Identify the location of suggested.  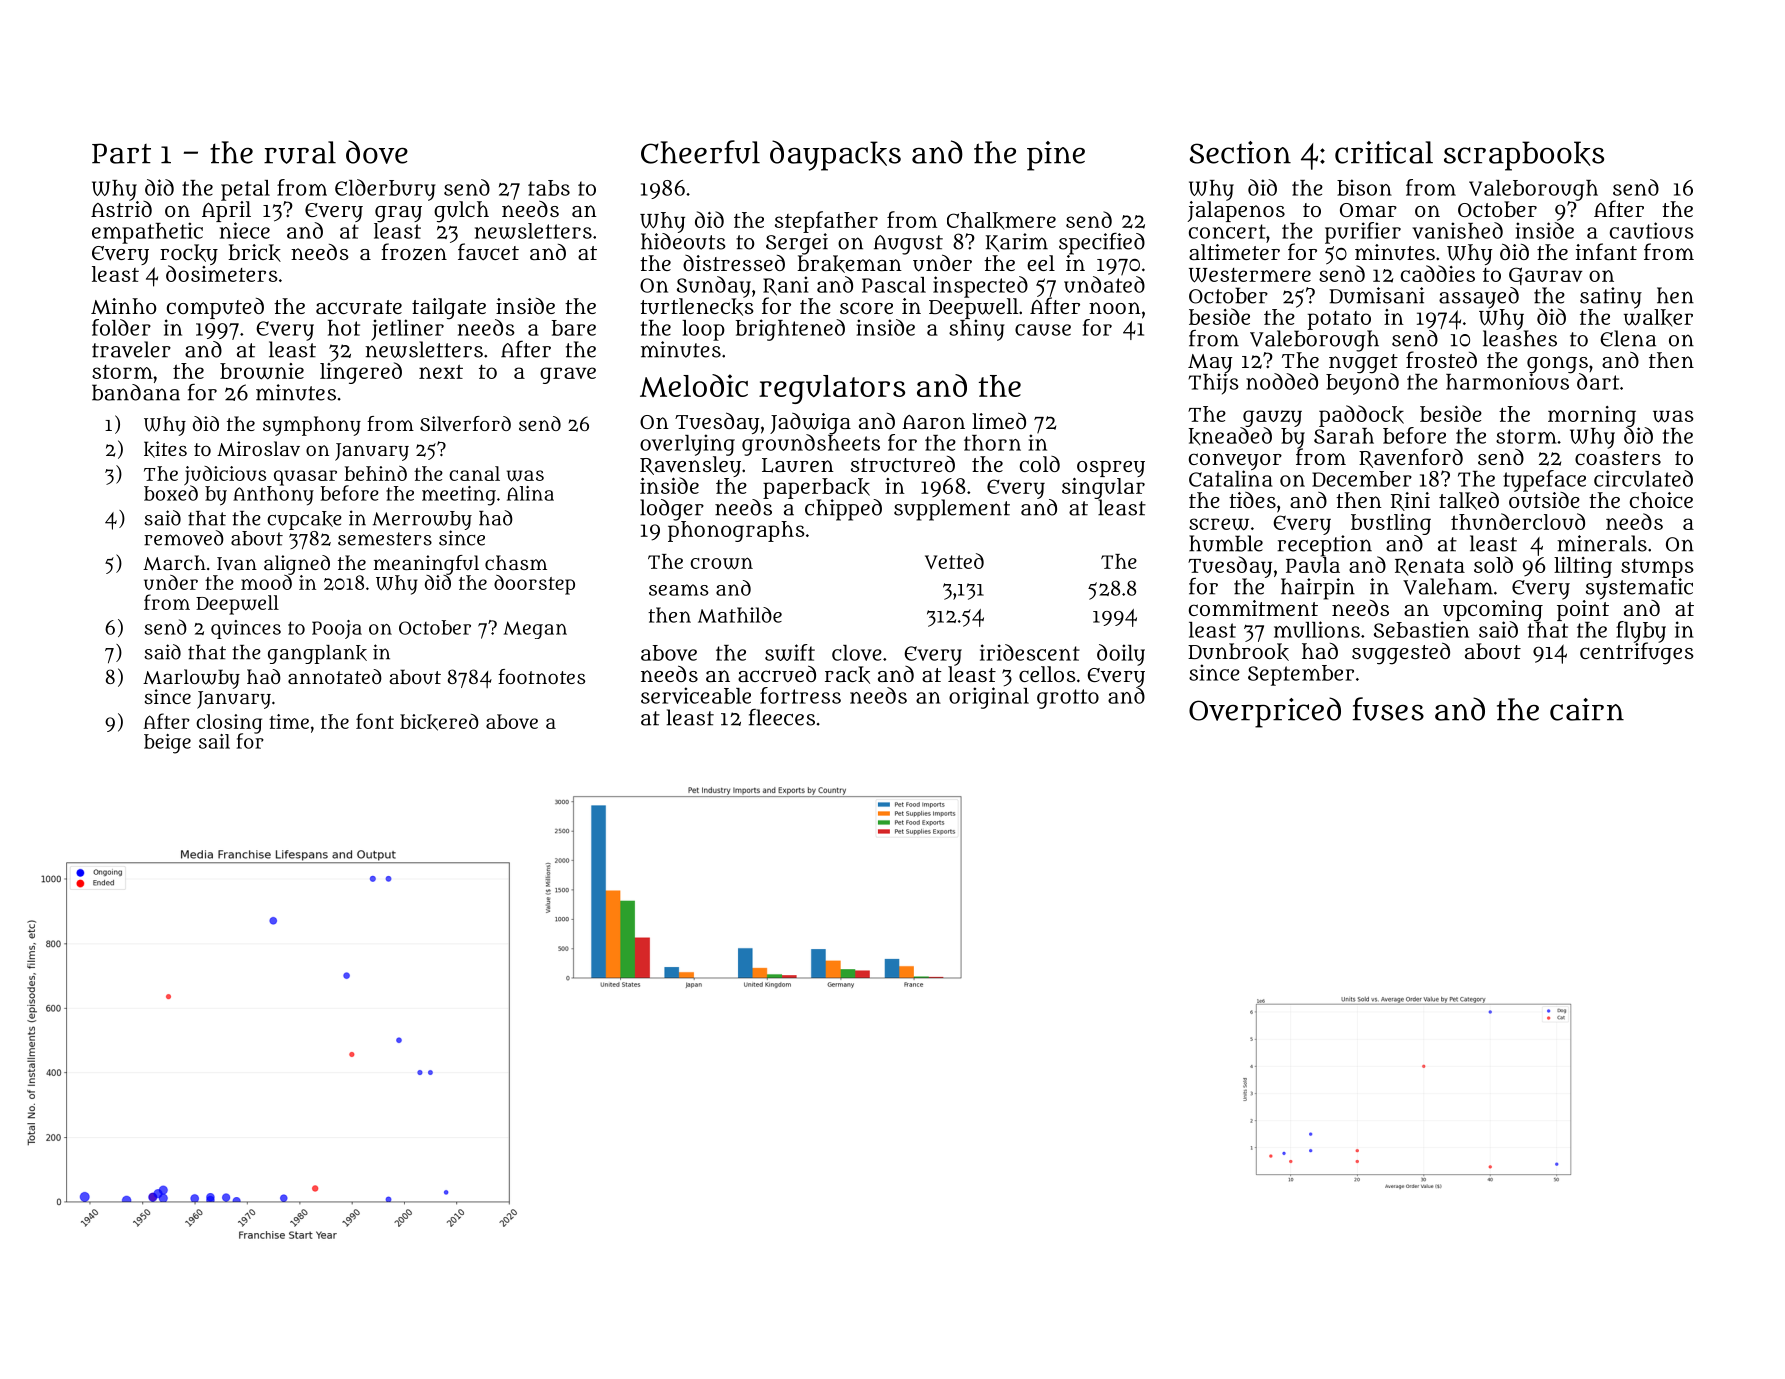
(1401, 653).
